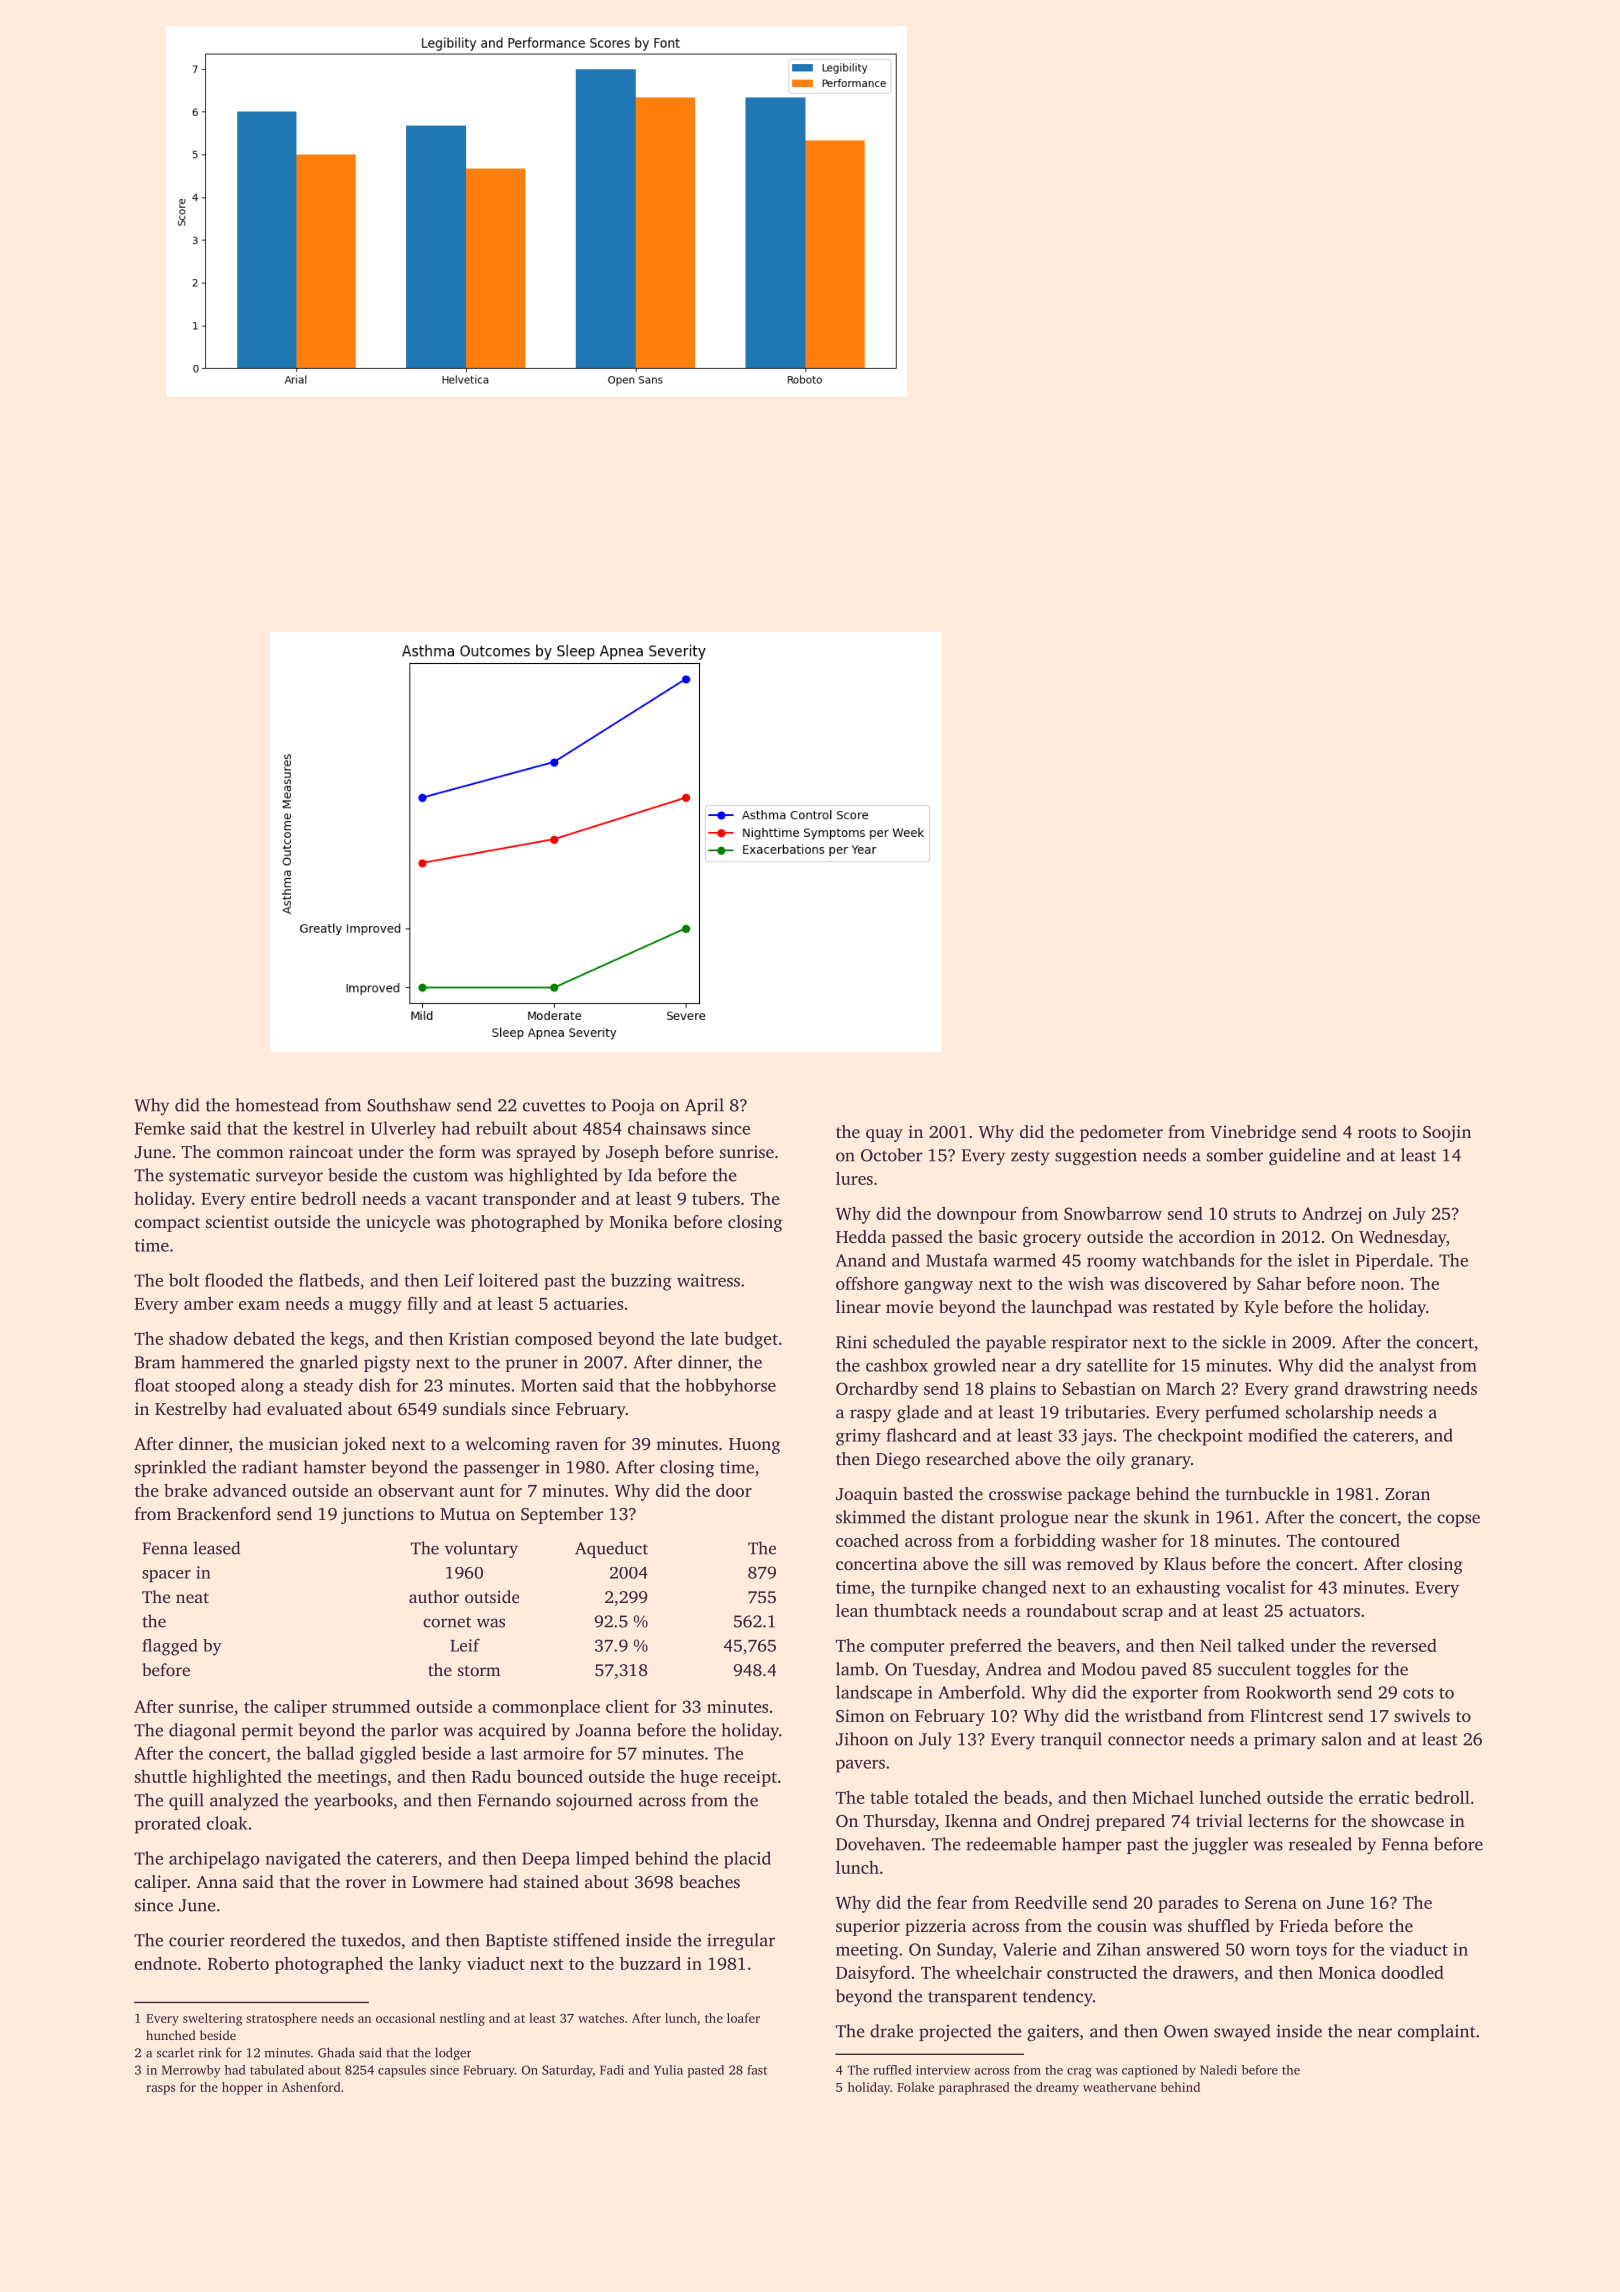 This document has width=1620, height=2292. What do you see at coordinates (868, 1927) in the document?
I see `superior` at bounding box center [868, 1927].
